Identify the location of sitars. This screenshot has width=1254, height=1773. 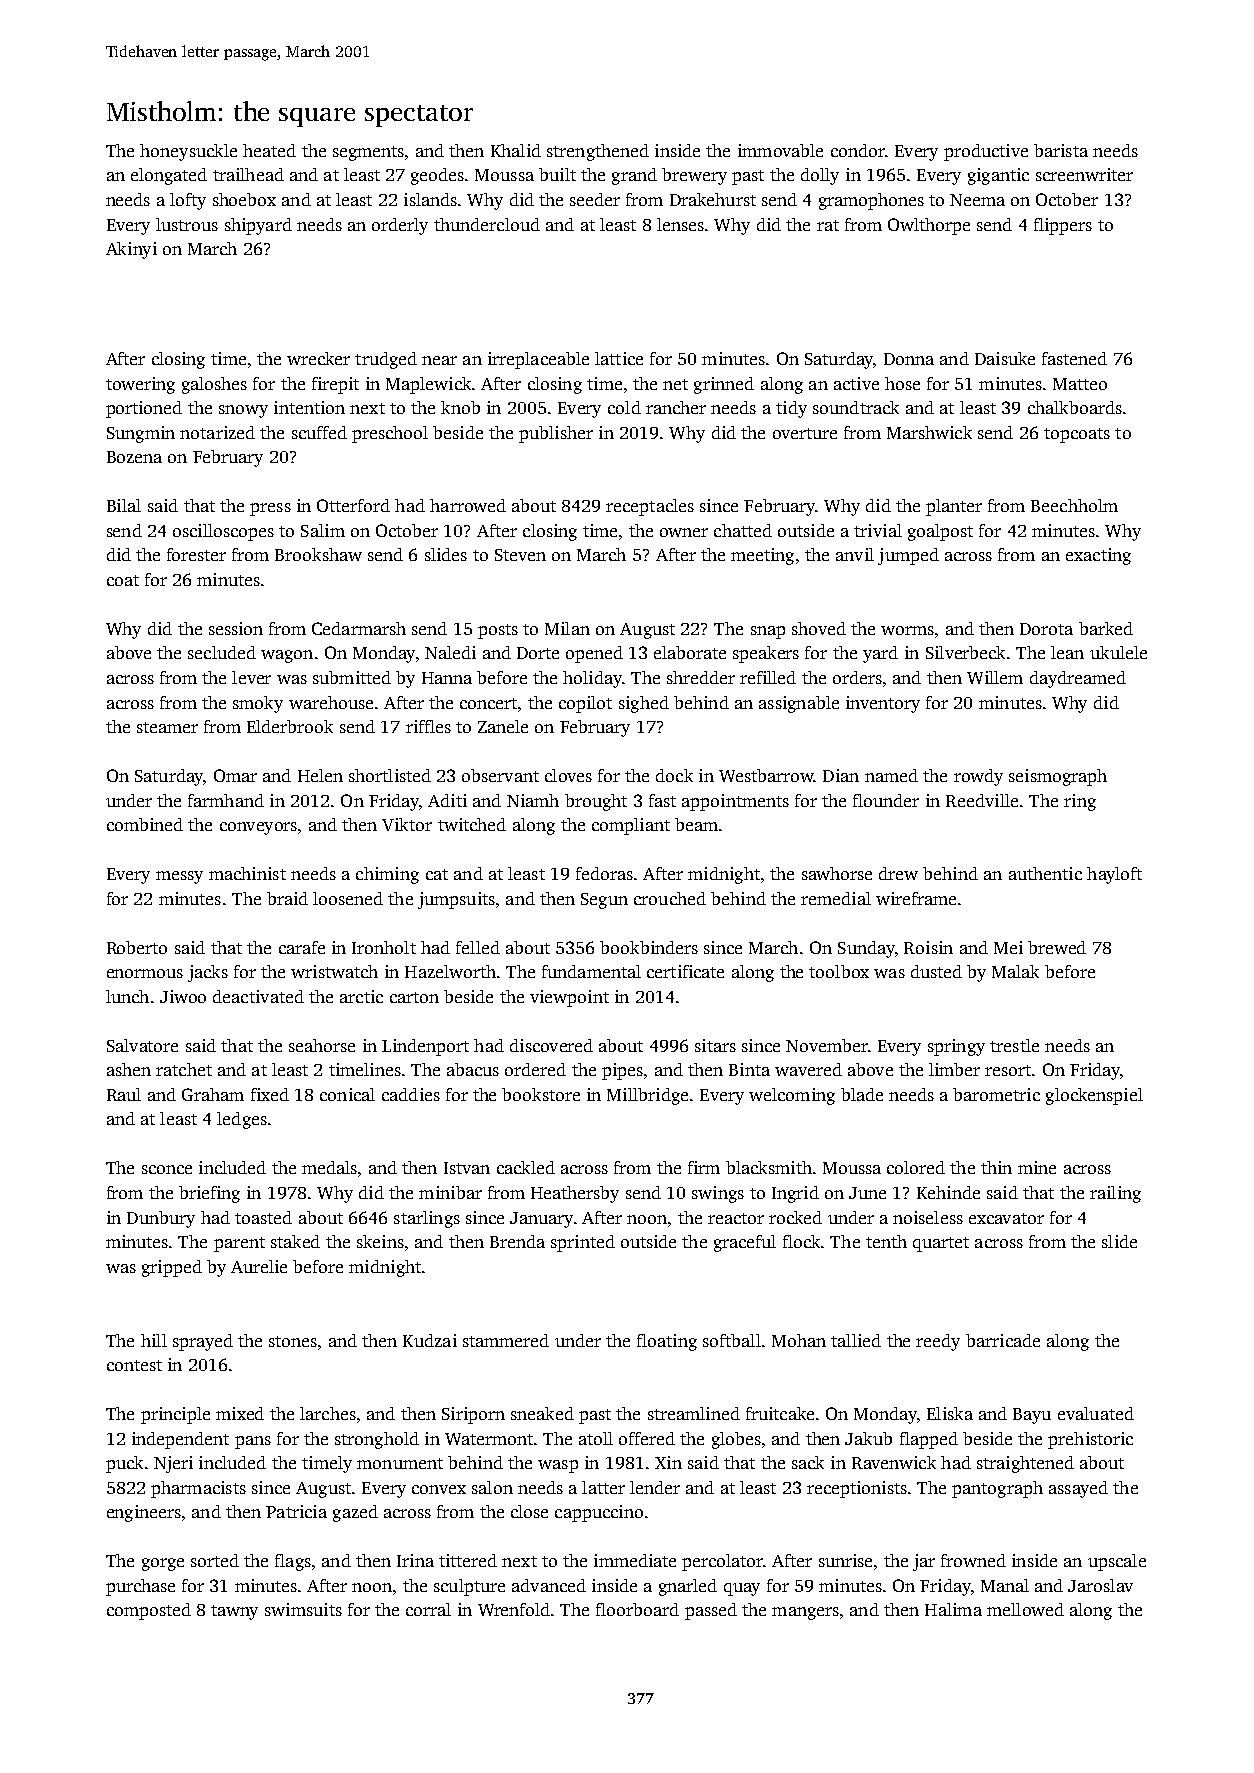
(715, 1045).
